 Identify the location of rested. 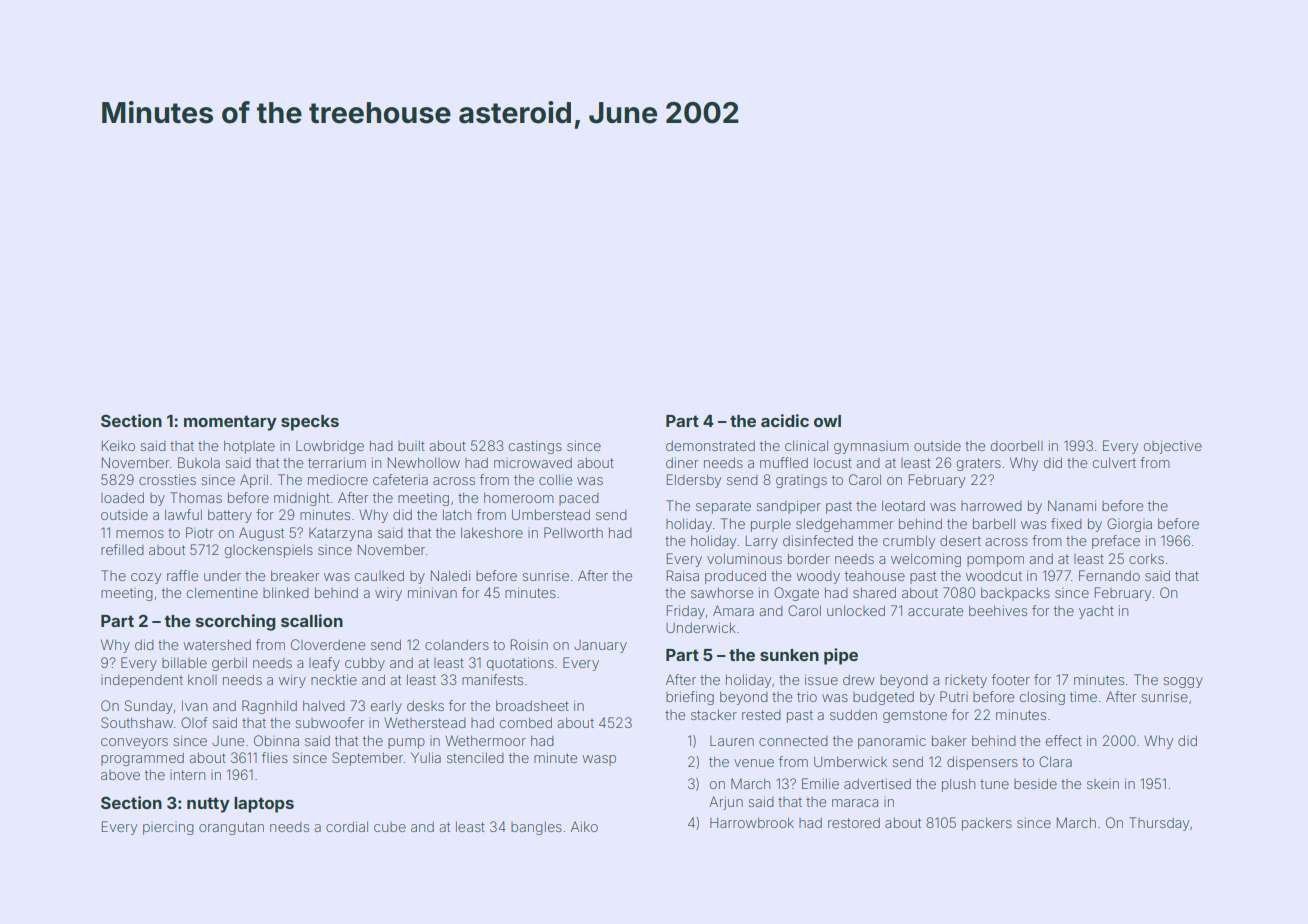
(761, 715).
